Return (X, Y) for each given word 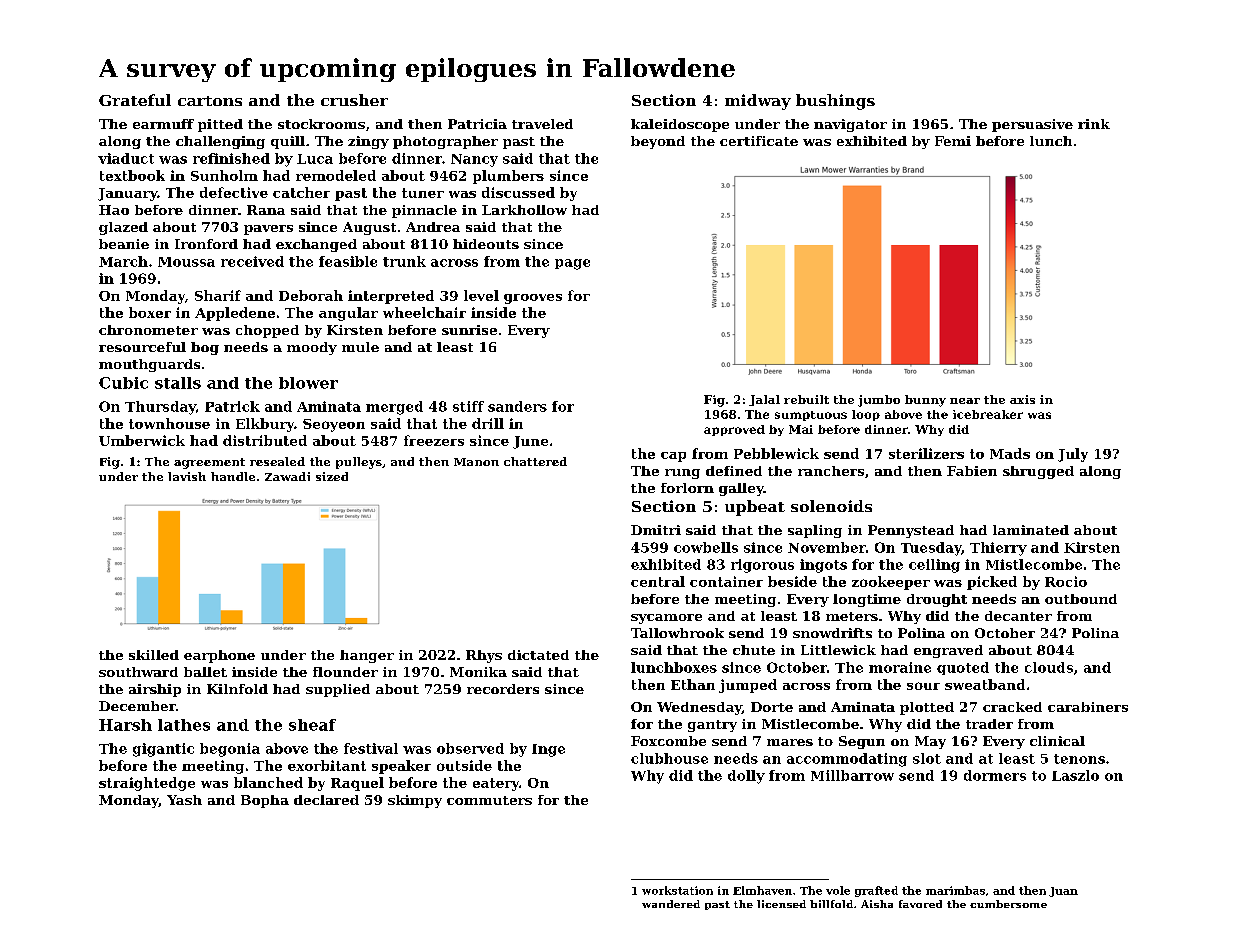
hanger (367, 656)
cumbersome (1008, 904)
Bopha (265, 801)
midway (758, 102)
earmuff (163, 124)
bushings (835, 102)
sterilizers (926, 453)
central (658, 581)
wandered (671, 904)
